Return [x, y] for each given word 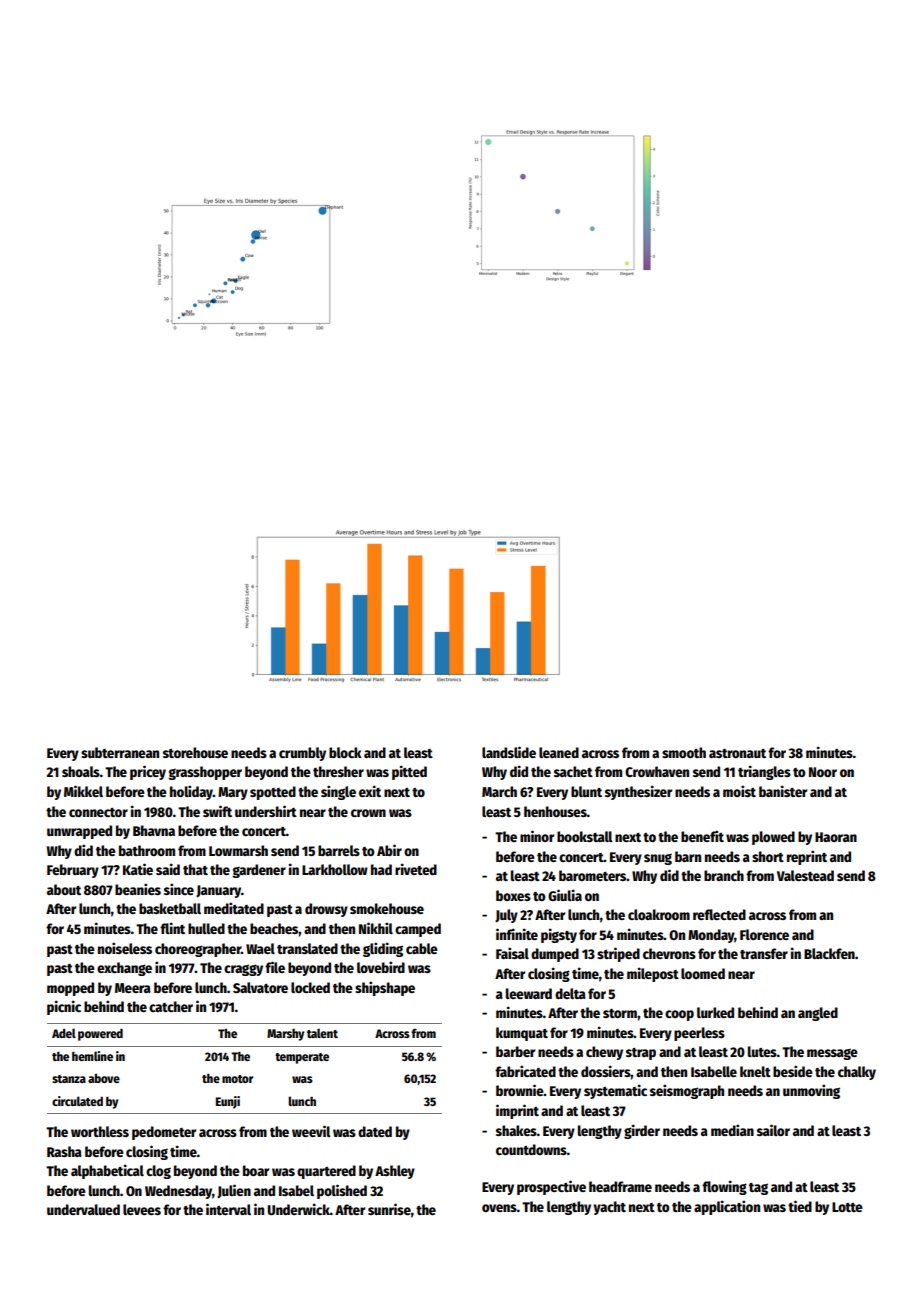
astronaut [737, 753]
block [345, 752]
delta [570, 993]
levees [142, 1209]
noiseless [125, 948]
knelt [755, 1071]
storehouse [195, 752]
